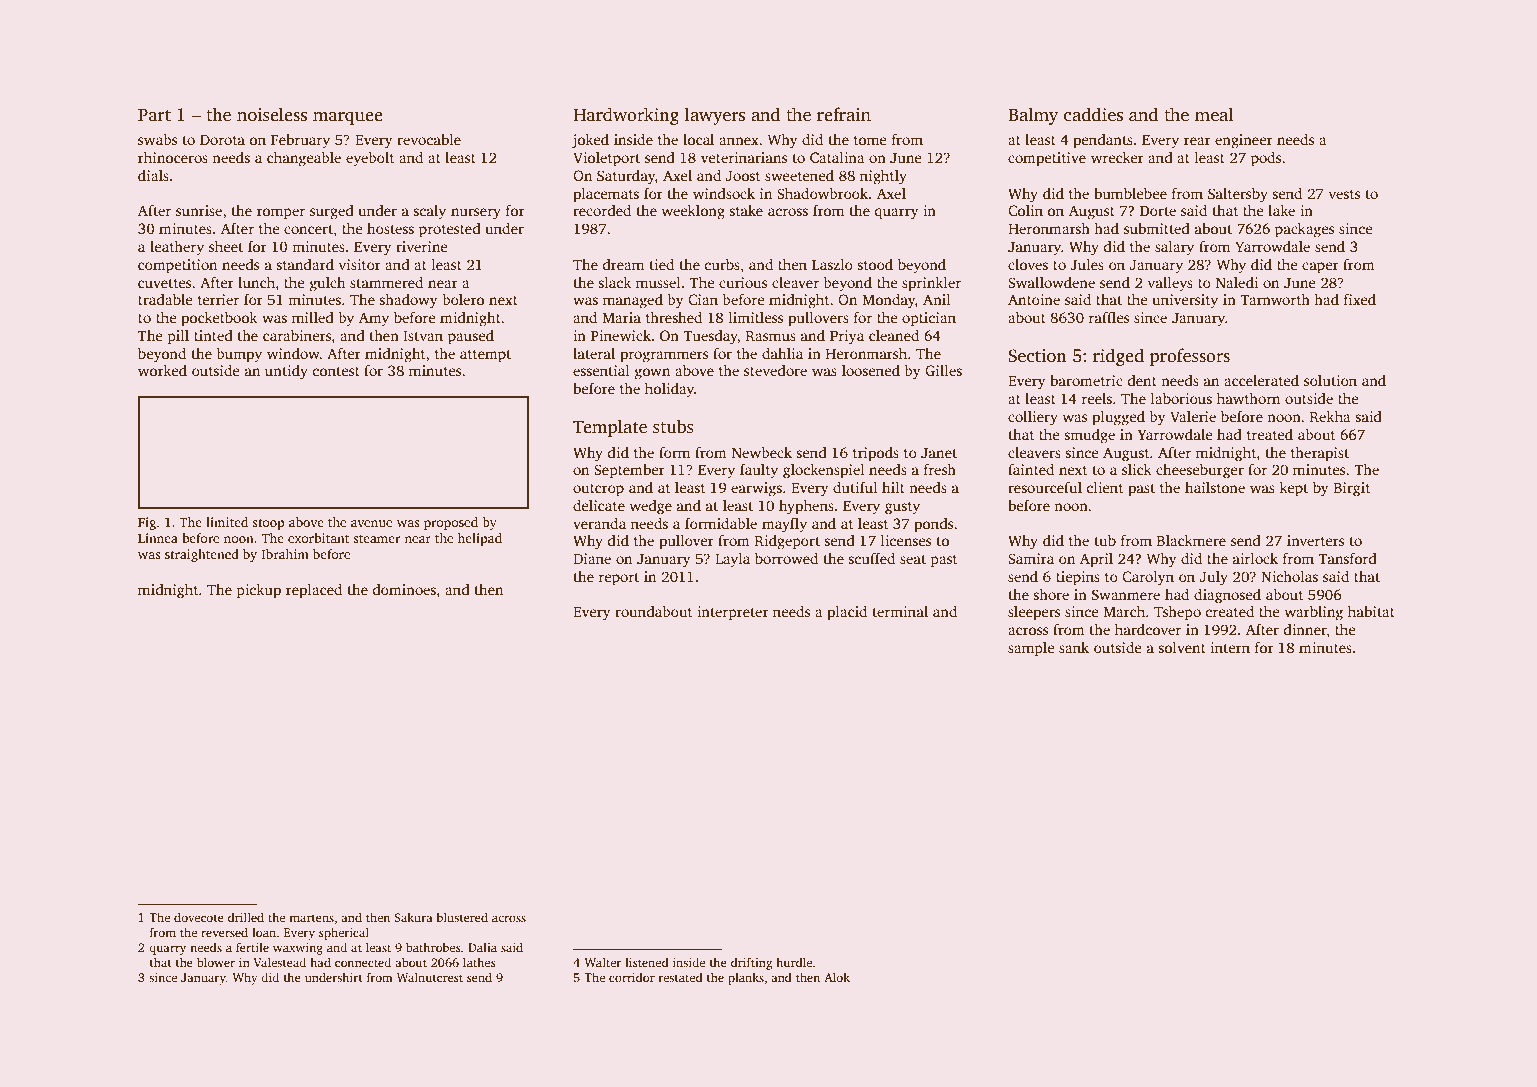 This image has width=1537, height=1087. Describe the element at coordinates (733, 613) in the image. I see `interpreter` at that location.
